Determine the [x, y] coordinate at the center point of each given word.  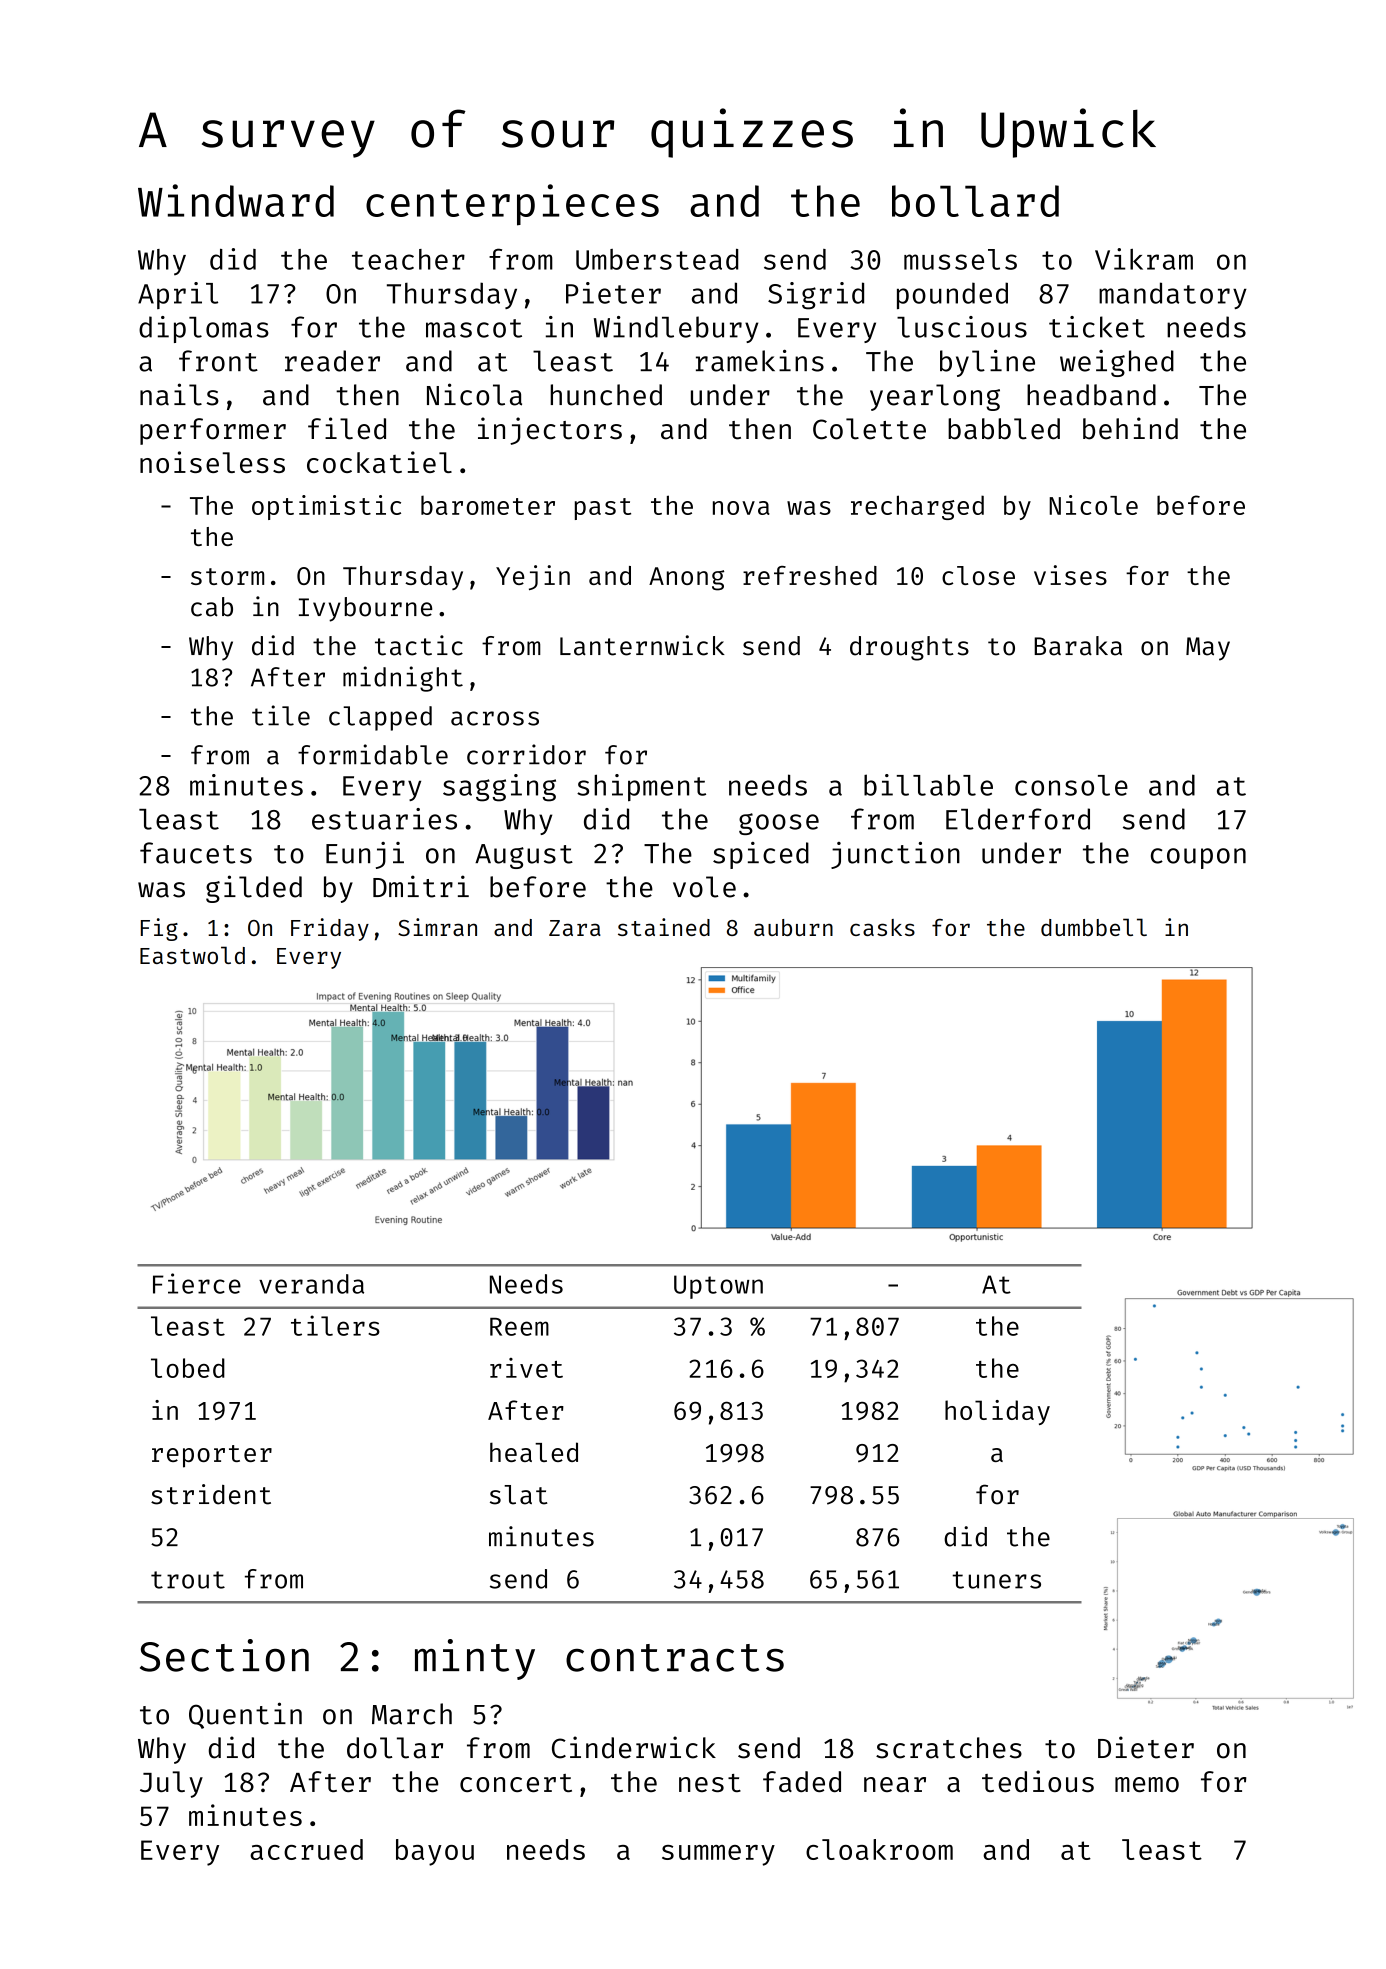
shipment [641, 787]
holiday [997, 1412]
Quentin [245, 1715]
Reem [519, 1327]
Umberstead [657, 259]
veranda [311, 1284]
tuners [996, 1580]
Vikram [1144, 259]
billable [928, 785]
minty [475, 1659]
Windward [236, 200]
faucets [196, 853]
